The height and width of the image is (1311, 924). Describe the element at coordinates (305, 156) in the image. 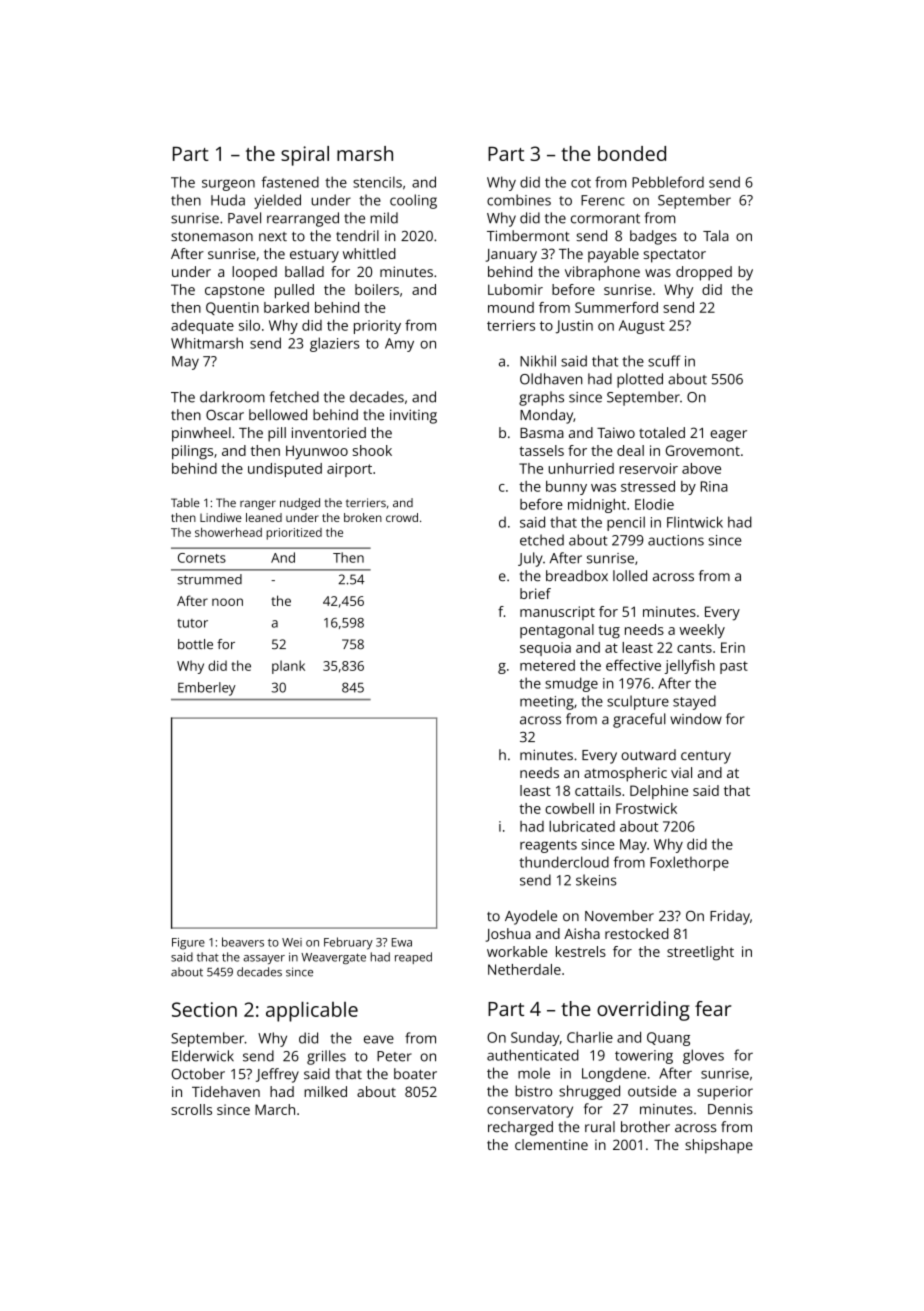

I see `spiral` at that location.
